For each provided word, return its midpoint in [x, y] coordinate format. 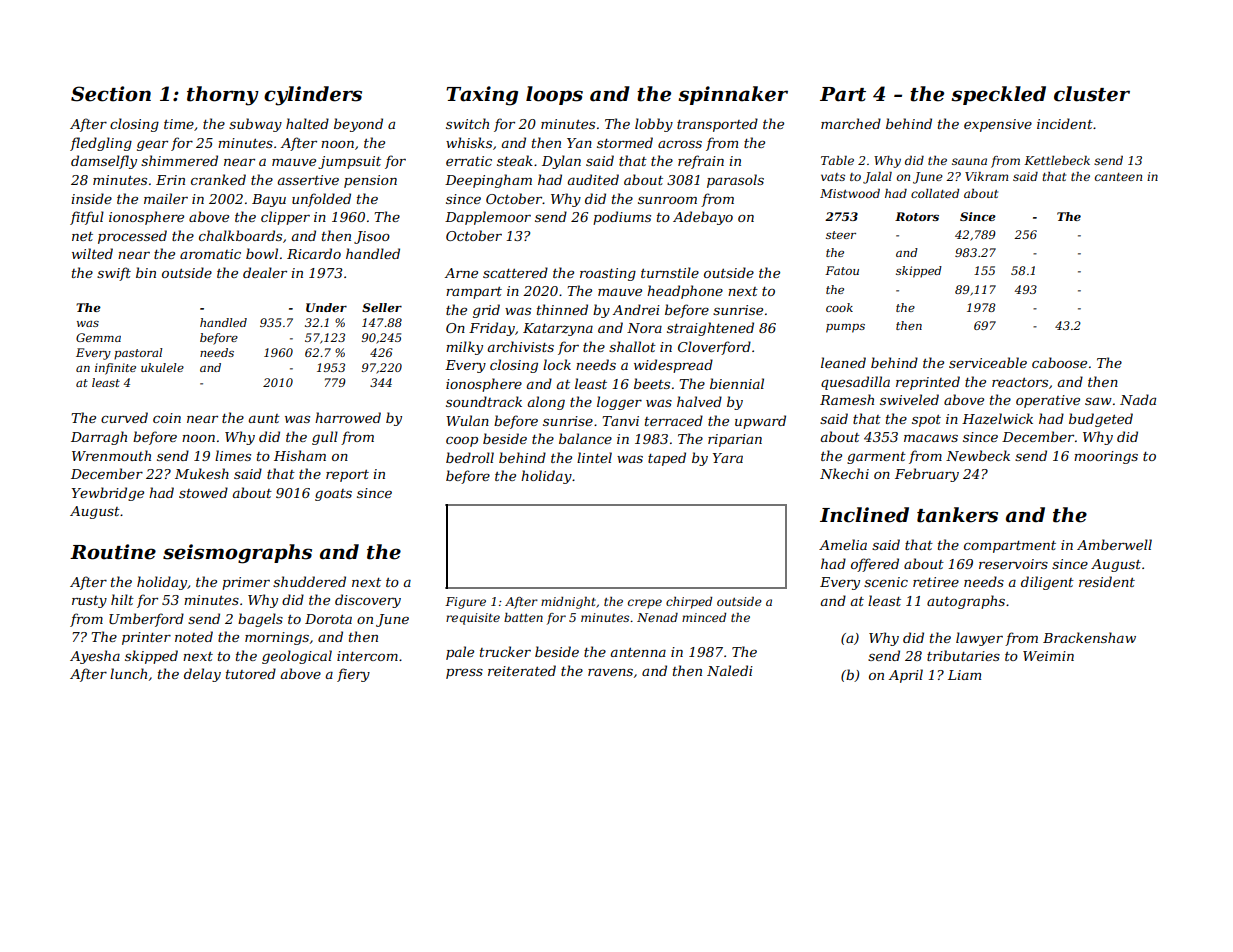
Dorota [328, 619]
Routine [113, 552]
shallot [632, 346]
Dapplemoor [488, 218]
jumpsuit [349, 162]
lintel [594, 457]
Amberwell [1114, 544]
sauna [969, 161]
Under [326, 307]
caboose [1059, 362]
